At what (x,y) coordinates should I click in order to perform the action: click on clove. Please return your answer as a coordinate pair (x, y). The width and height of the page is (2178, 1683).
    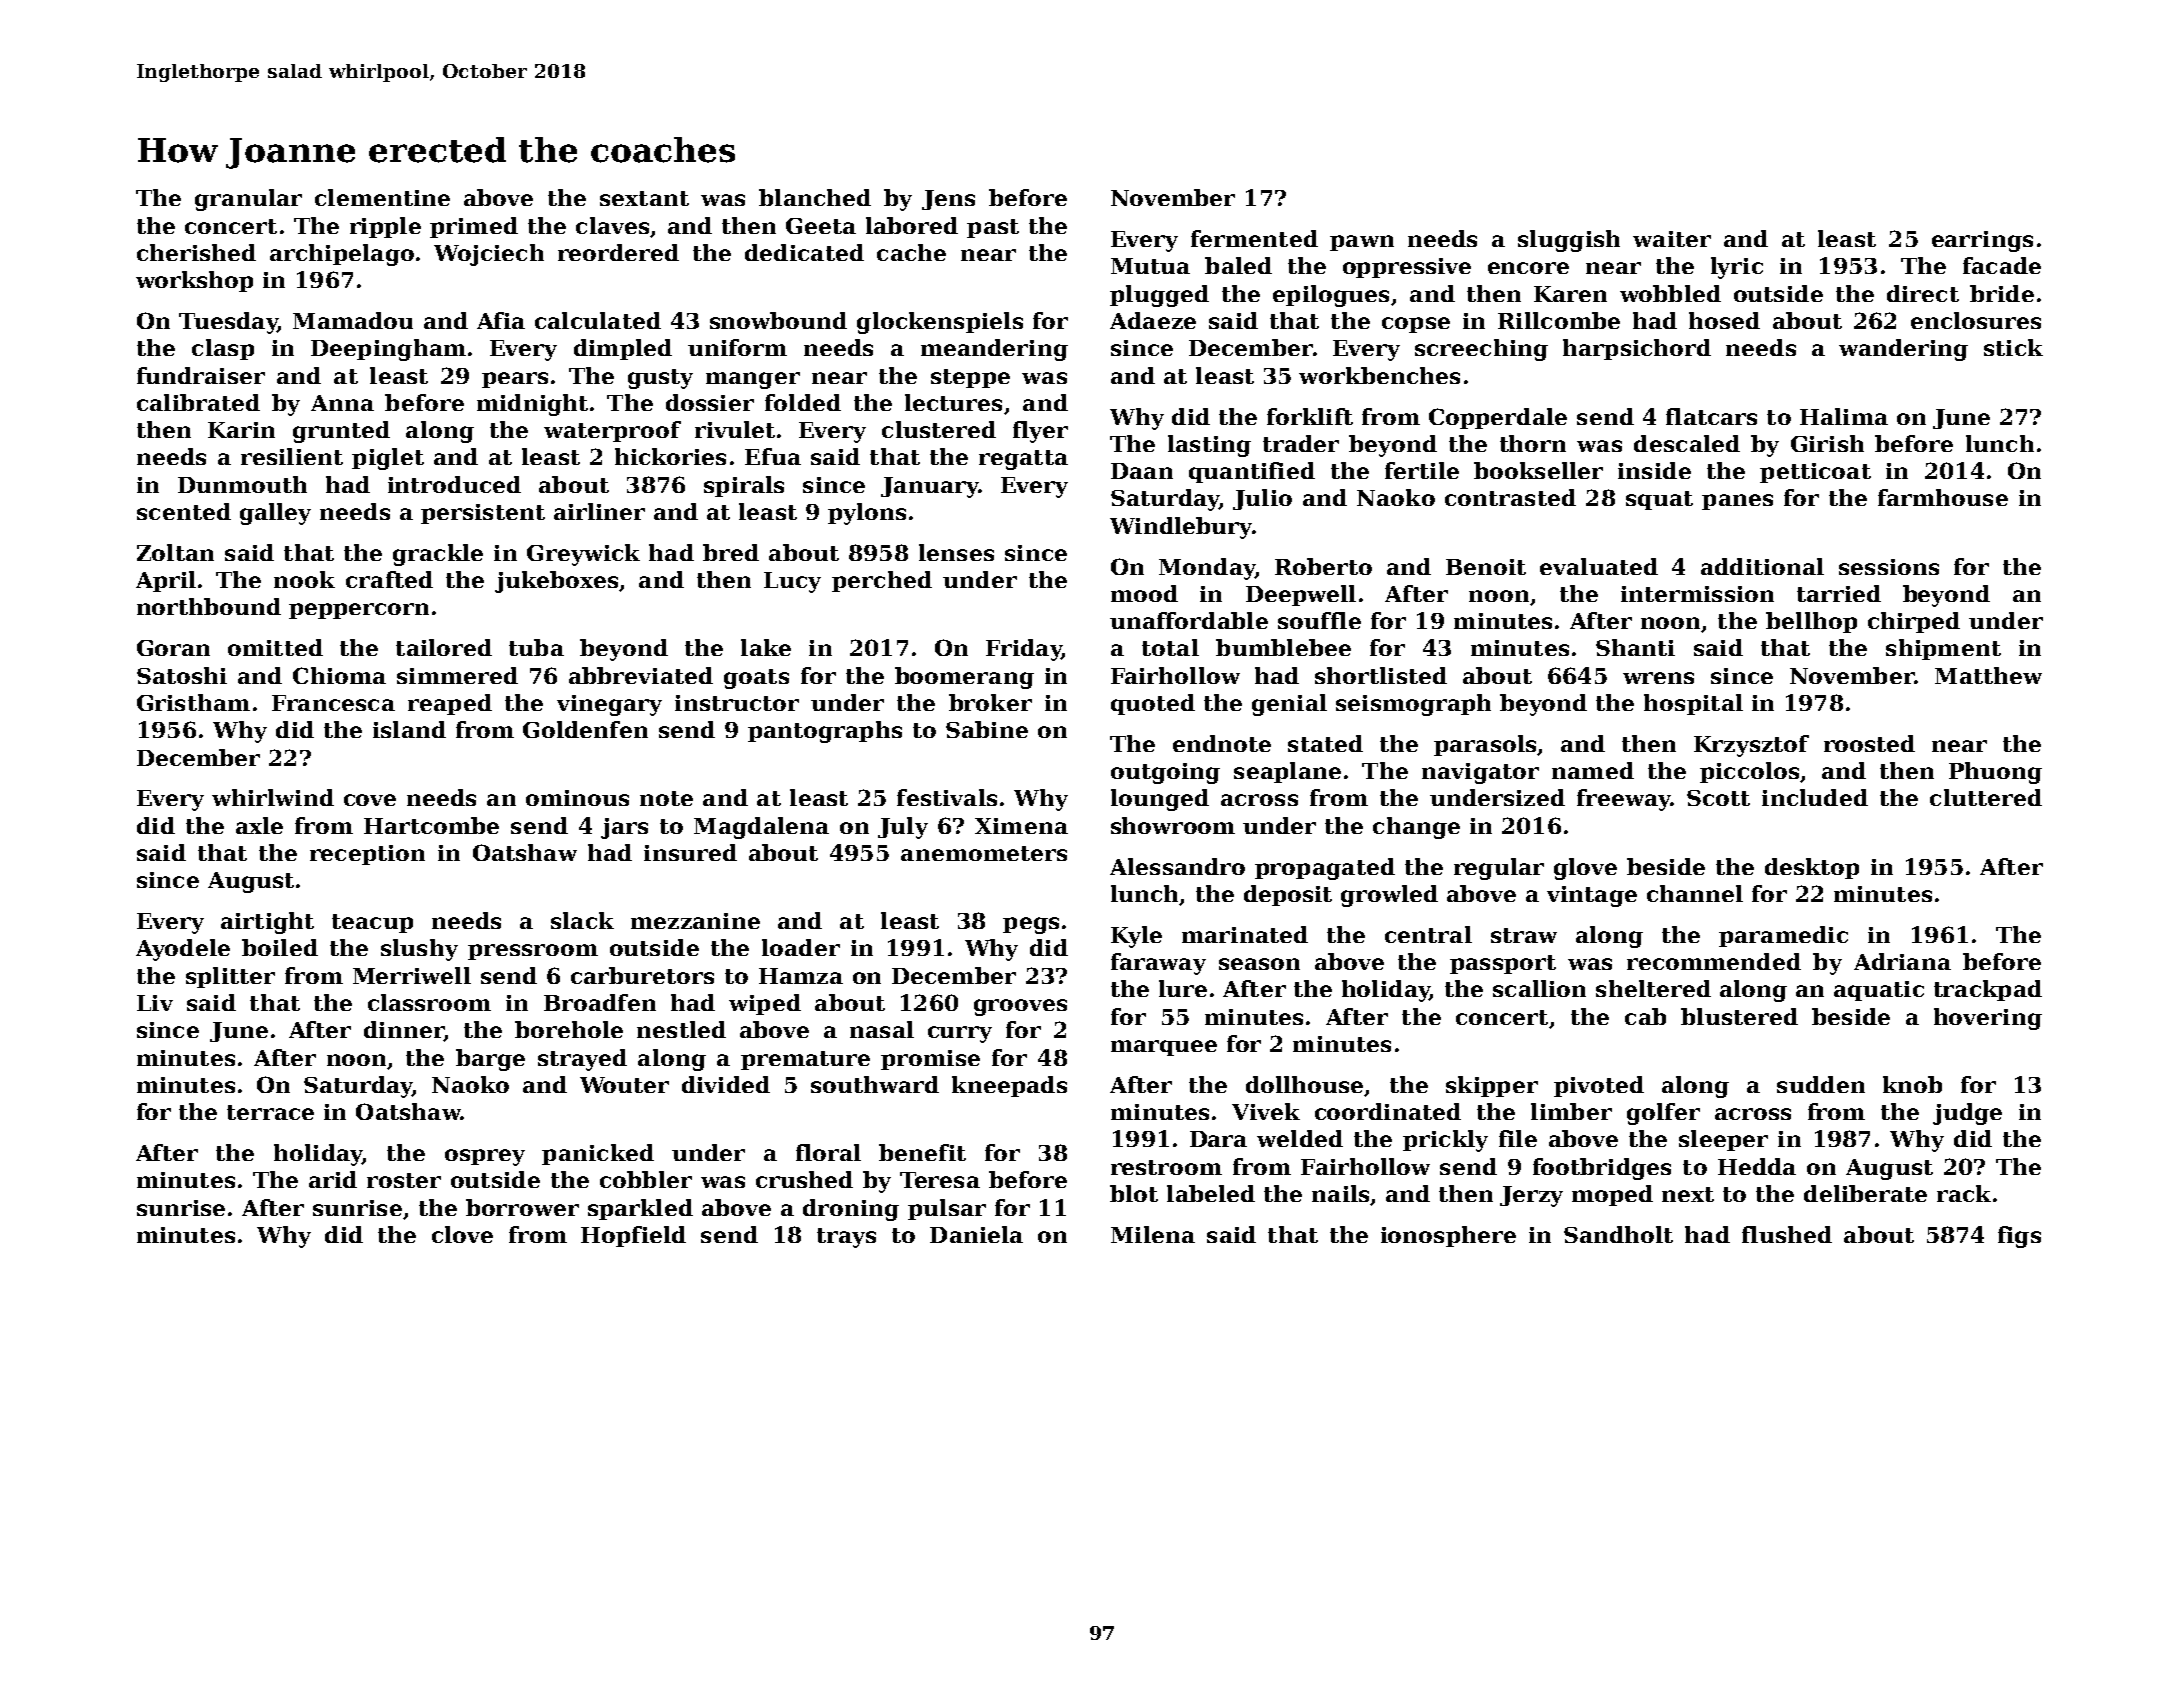
    Looking at the image, I should click on (462, 1234).
